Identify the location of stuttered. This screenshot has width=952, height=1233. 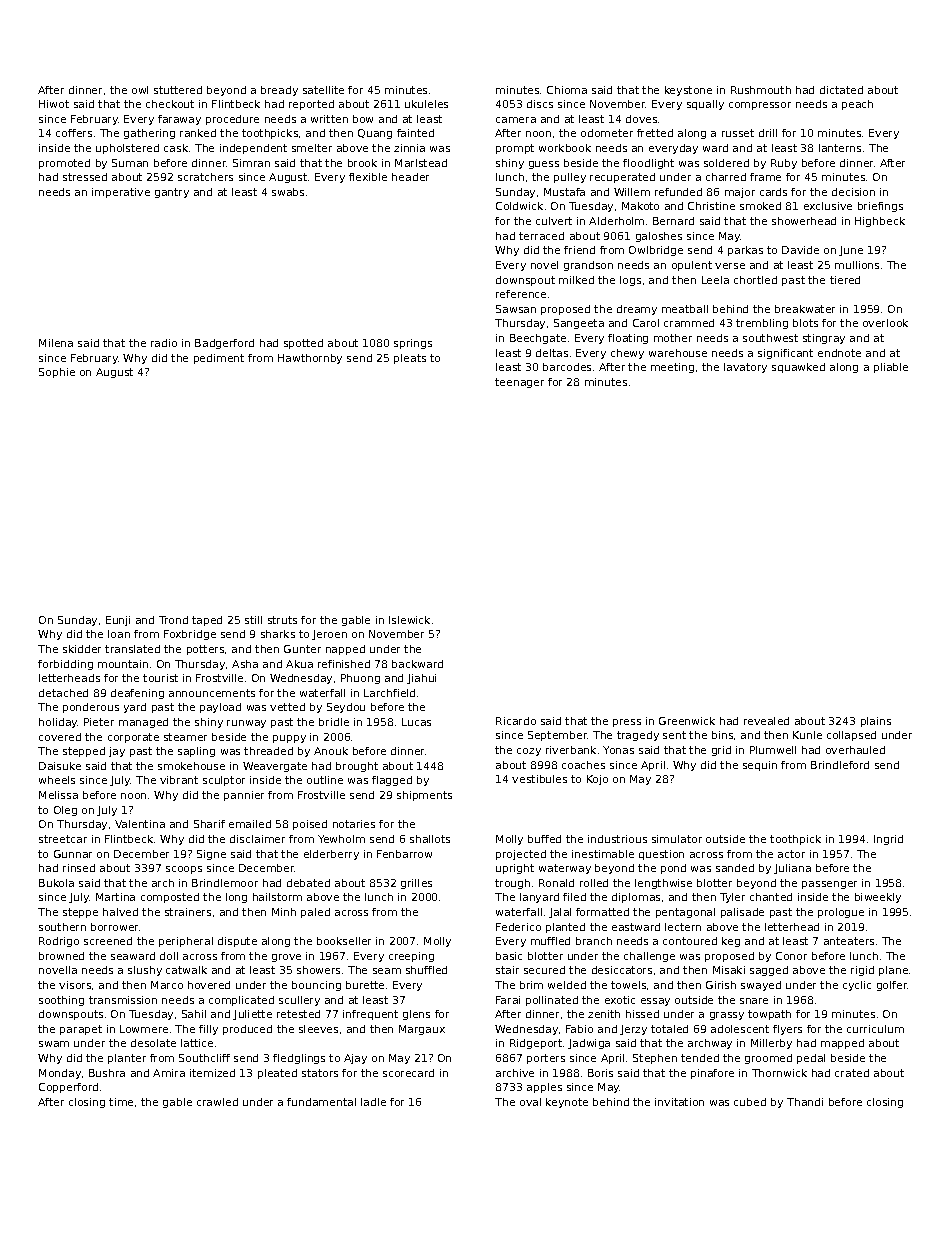
(178, 90).
